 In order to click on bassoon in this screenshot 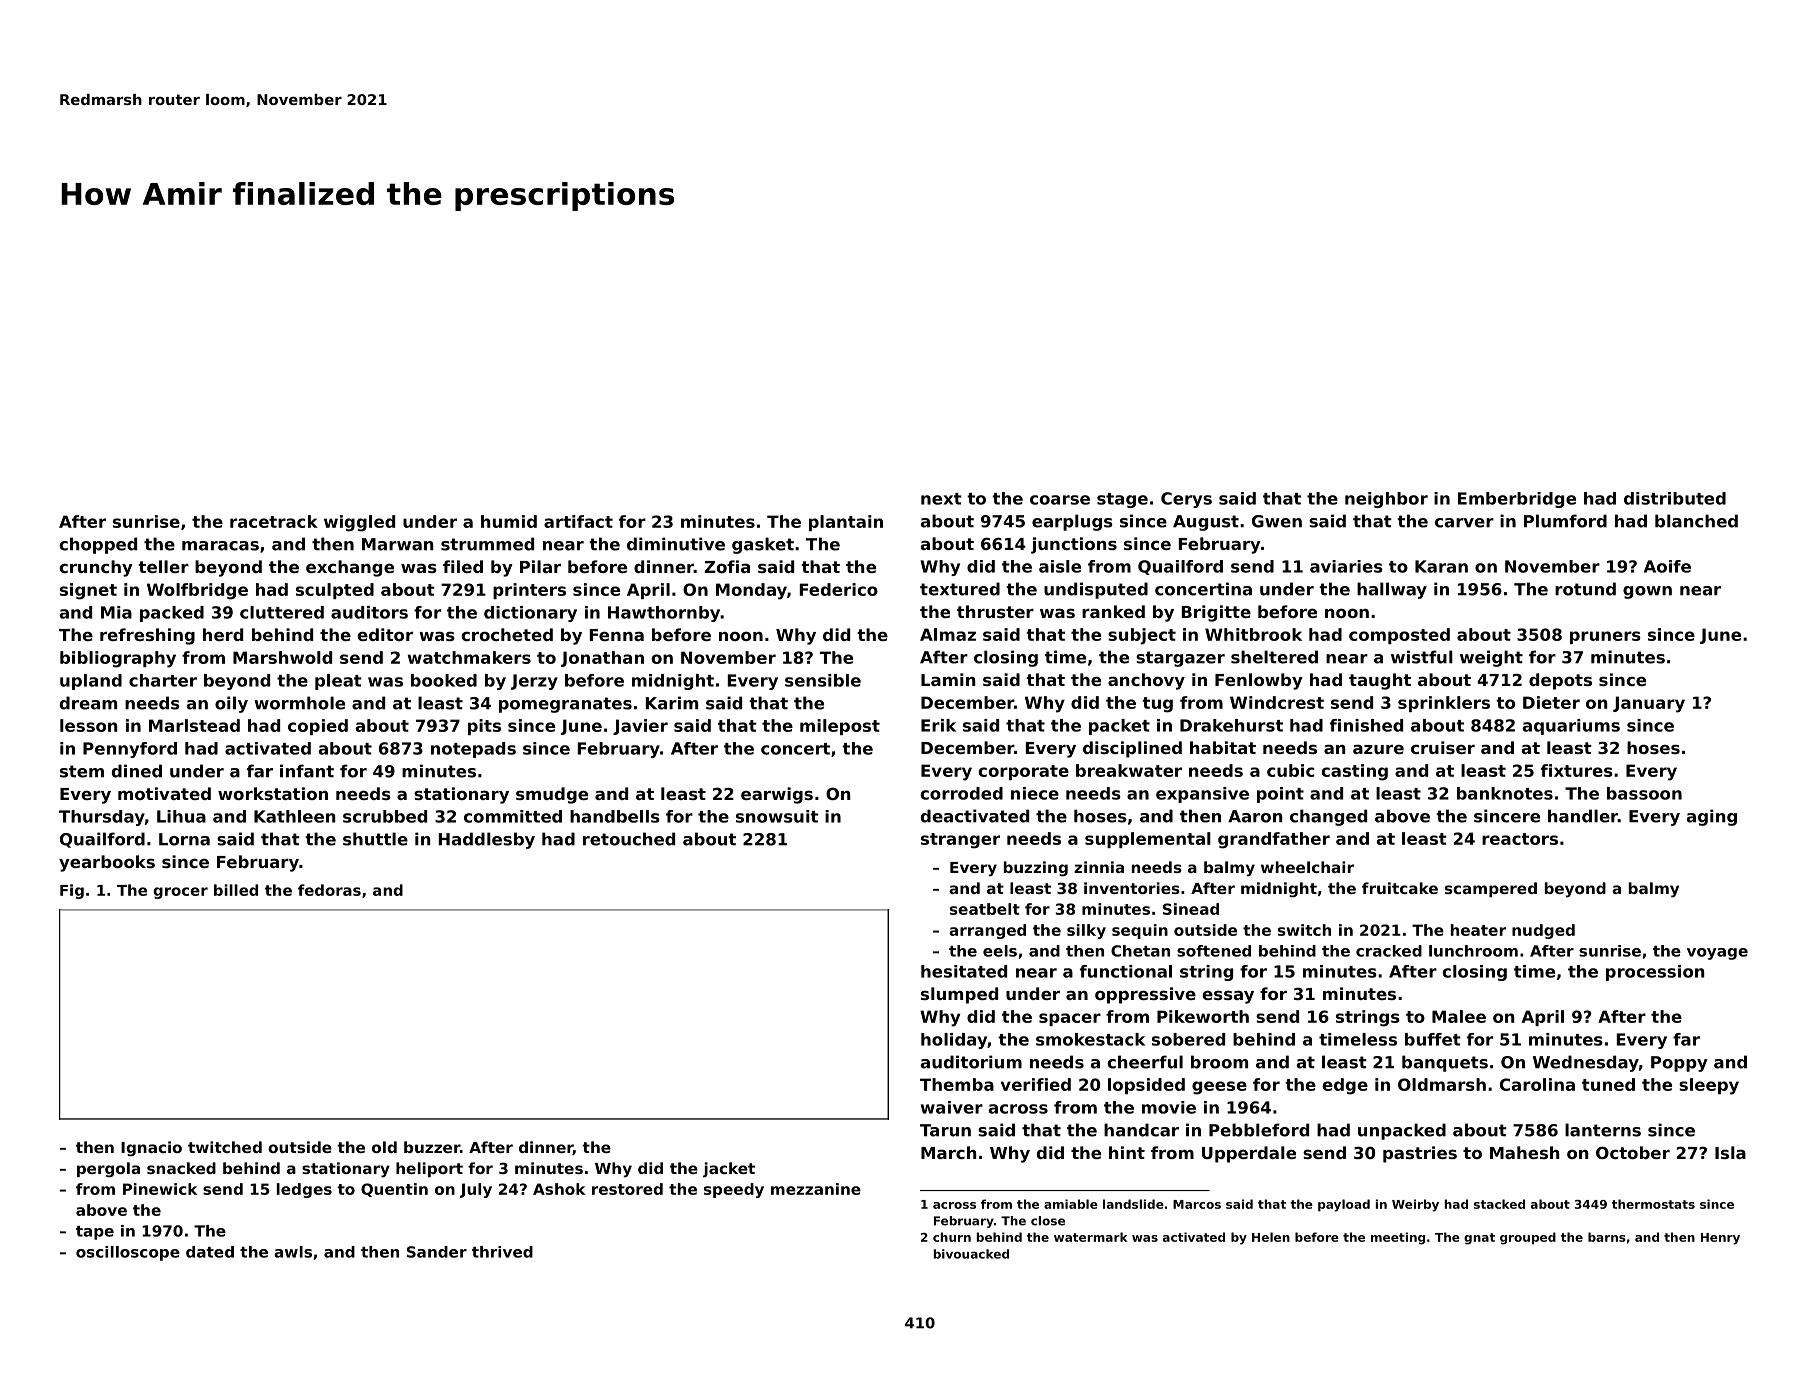, I will do `click(1644, 793)`.
